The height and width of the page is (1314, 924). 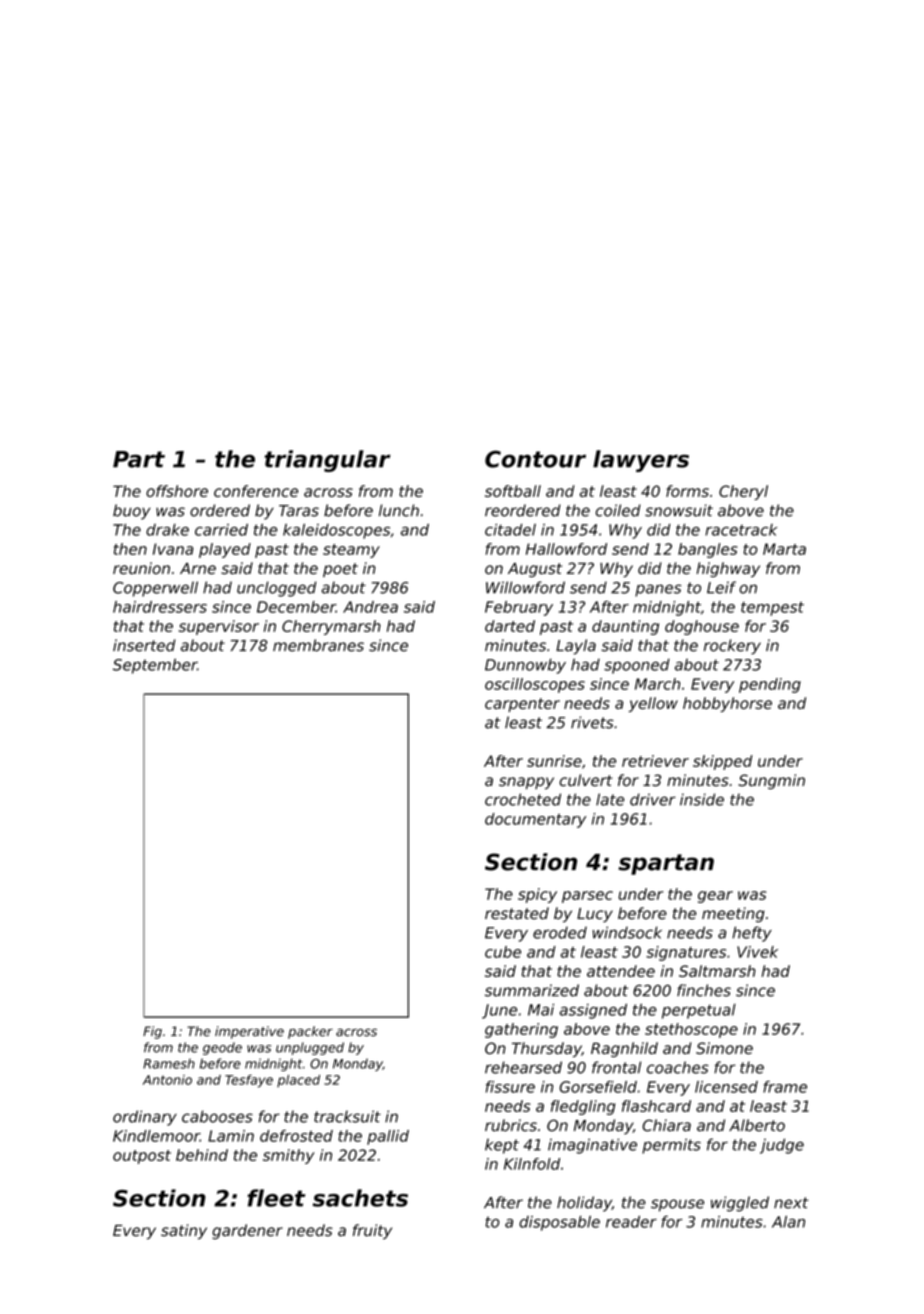 I want to click on lunch, so click(x=399, y=510).
